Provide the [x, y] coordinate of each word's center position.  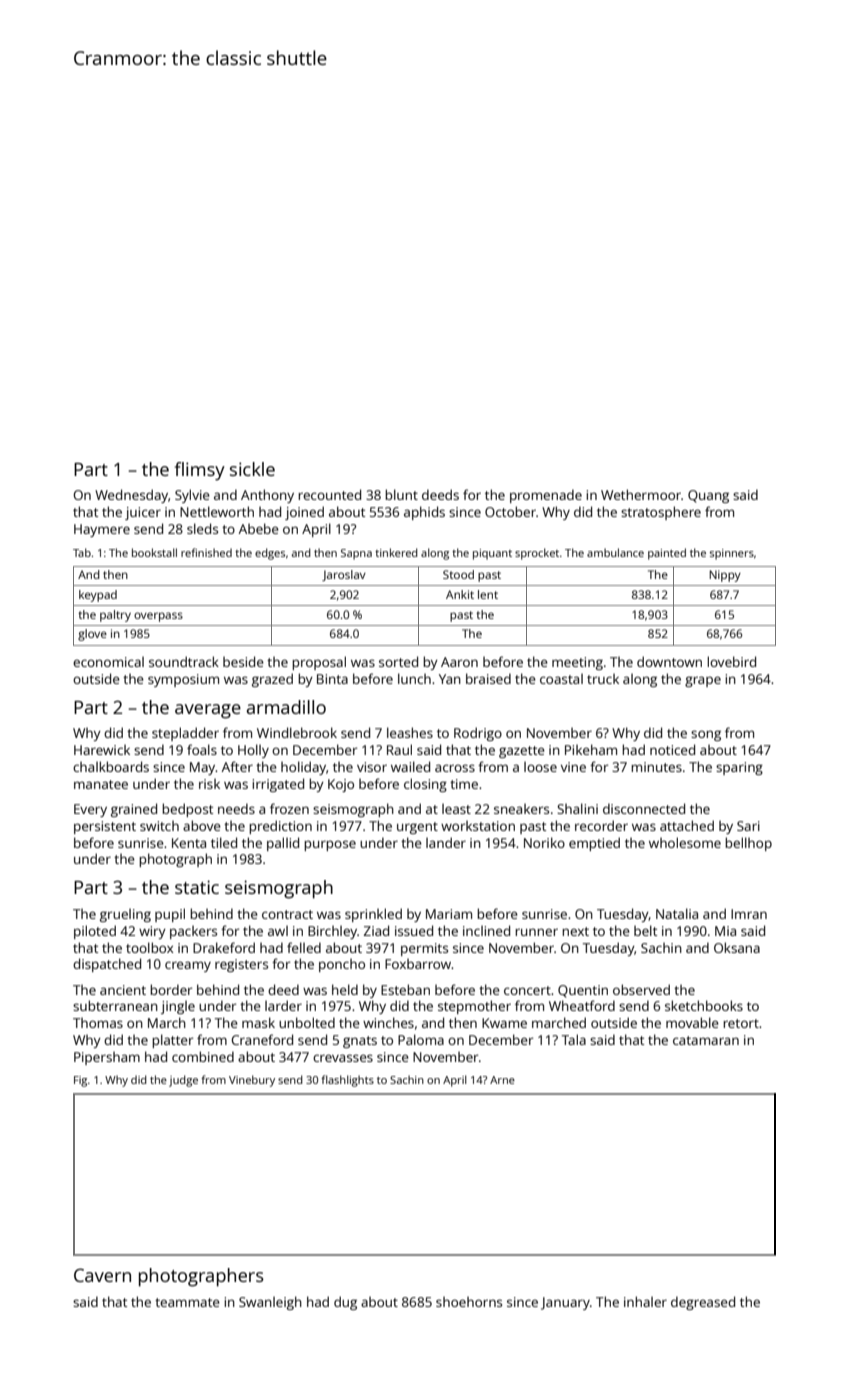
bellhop [748, 844]
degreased [703, 1303]
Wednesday [131, 496]
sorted [398, 661]
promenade [546, 496]
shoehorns [469, 1302]
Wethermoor [641, 494]
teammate [187, 1302]
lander [446, 842]
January [565, 1303]
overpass [158, 617]
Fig [80, 1081]
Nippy [725, 576]
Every [90, 810]
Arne [502, 1080]
